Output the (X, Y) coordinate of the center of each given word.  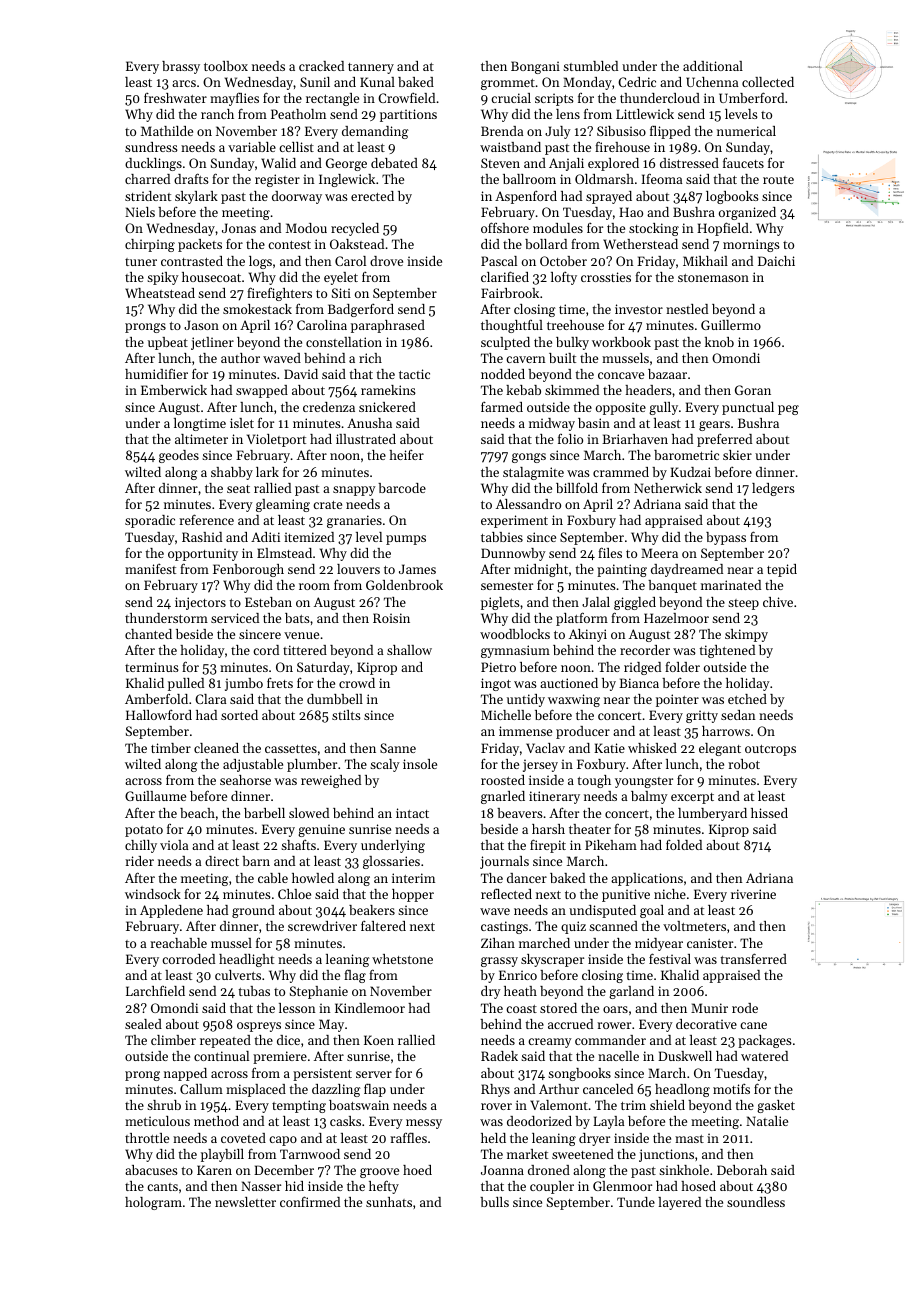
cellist (296, 147)
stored (558, 1008)
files (610, 552)
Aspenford (526, 197)
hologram (153, 1203)
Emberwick (174, 390)
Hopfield (723, 229)
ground (253, 911)
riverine (753, 894)
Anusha (369, 423)
